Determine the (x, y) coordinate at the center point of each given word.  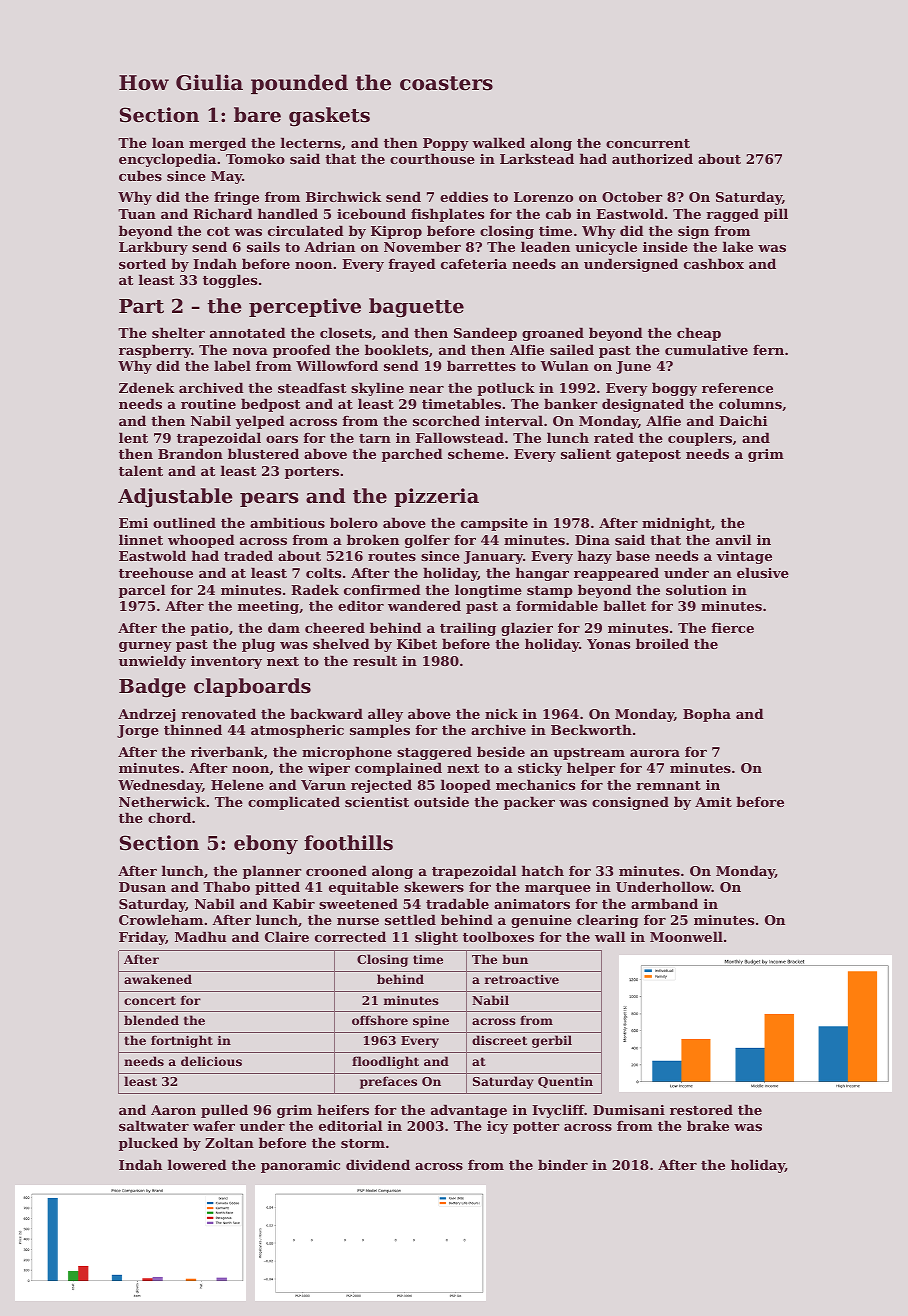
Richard (223, 213)
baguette (416, 308)
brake (708, 1125)
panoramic (300, 1166)
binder (563, 1164)
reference (737, 388)
